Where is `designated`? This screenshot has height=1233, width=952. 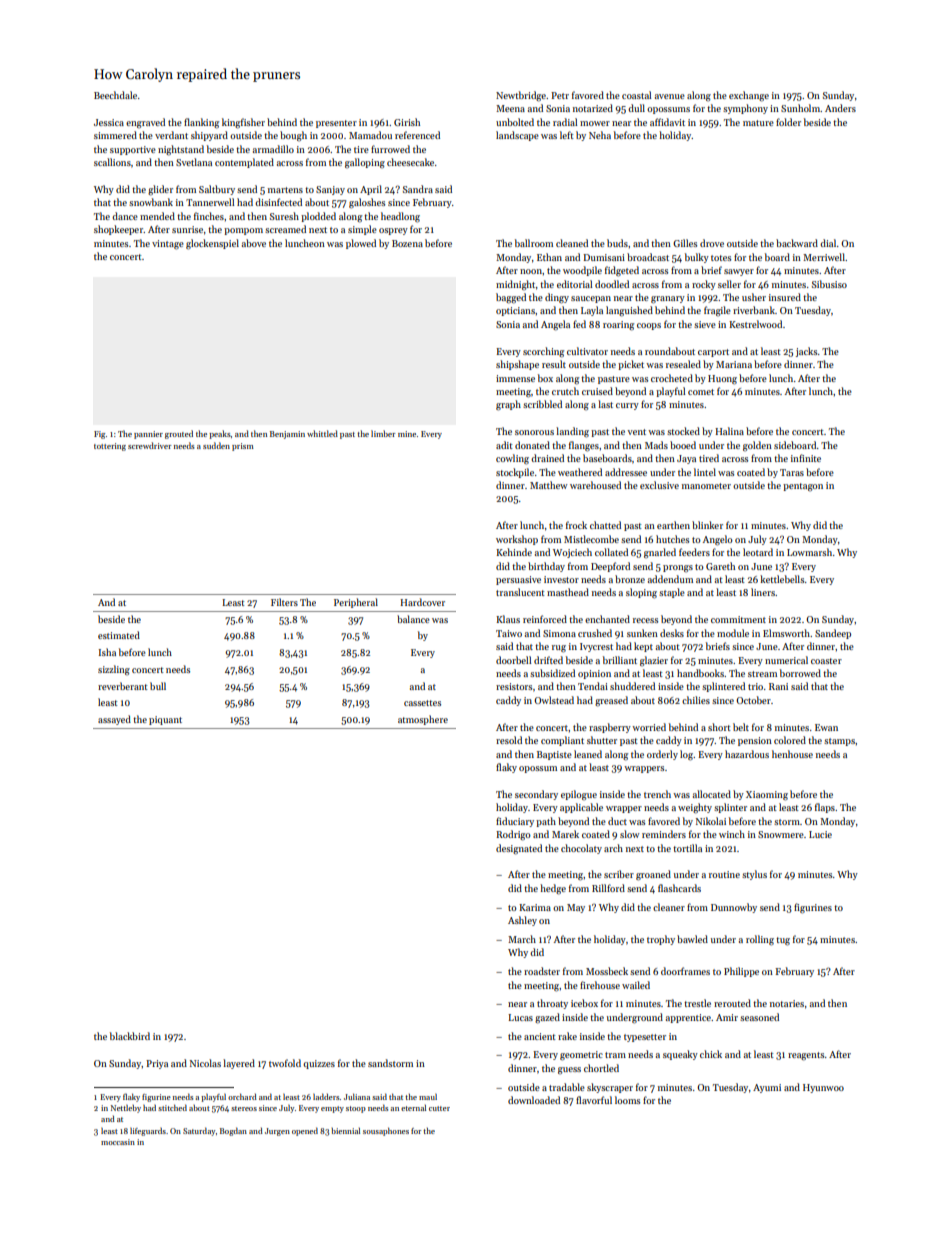 designated is located at coordinates (519, 849).
